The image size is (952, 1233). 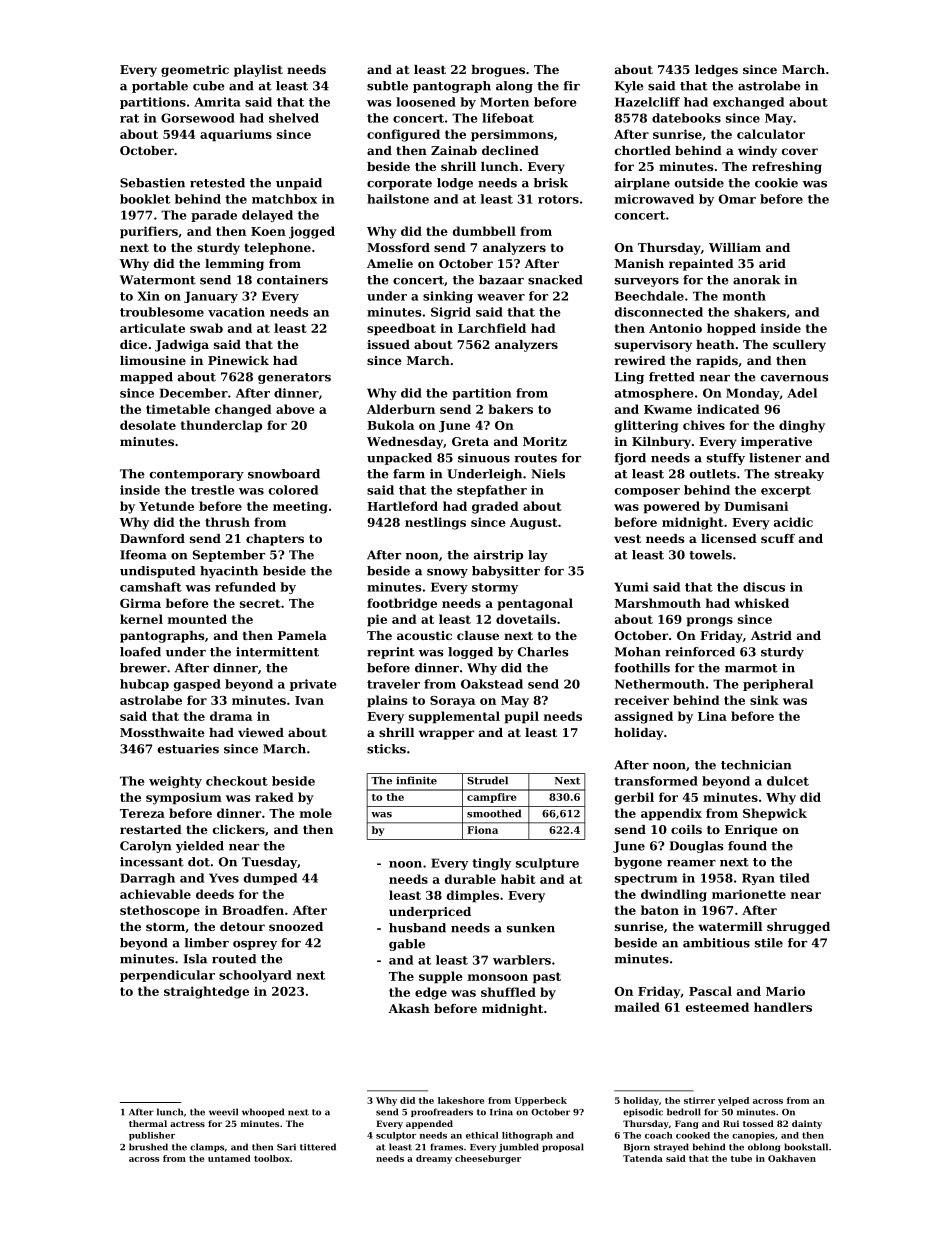 I want to click on dulcet, so click(x=788, y=781).
